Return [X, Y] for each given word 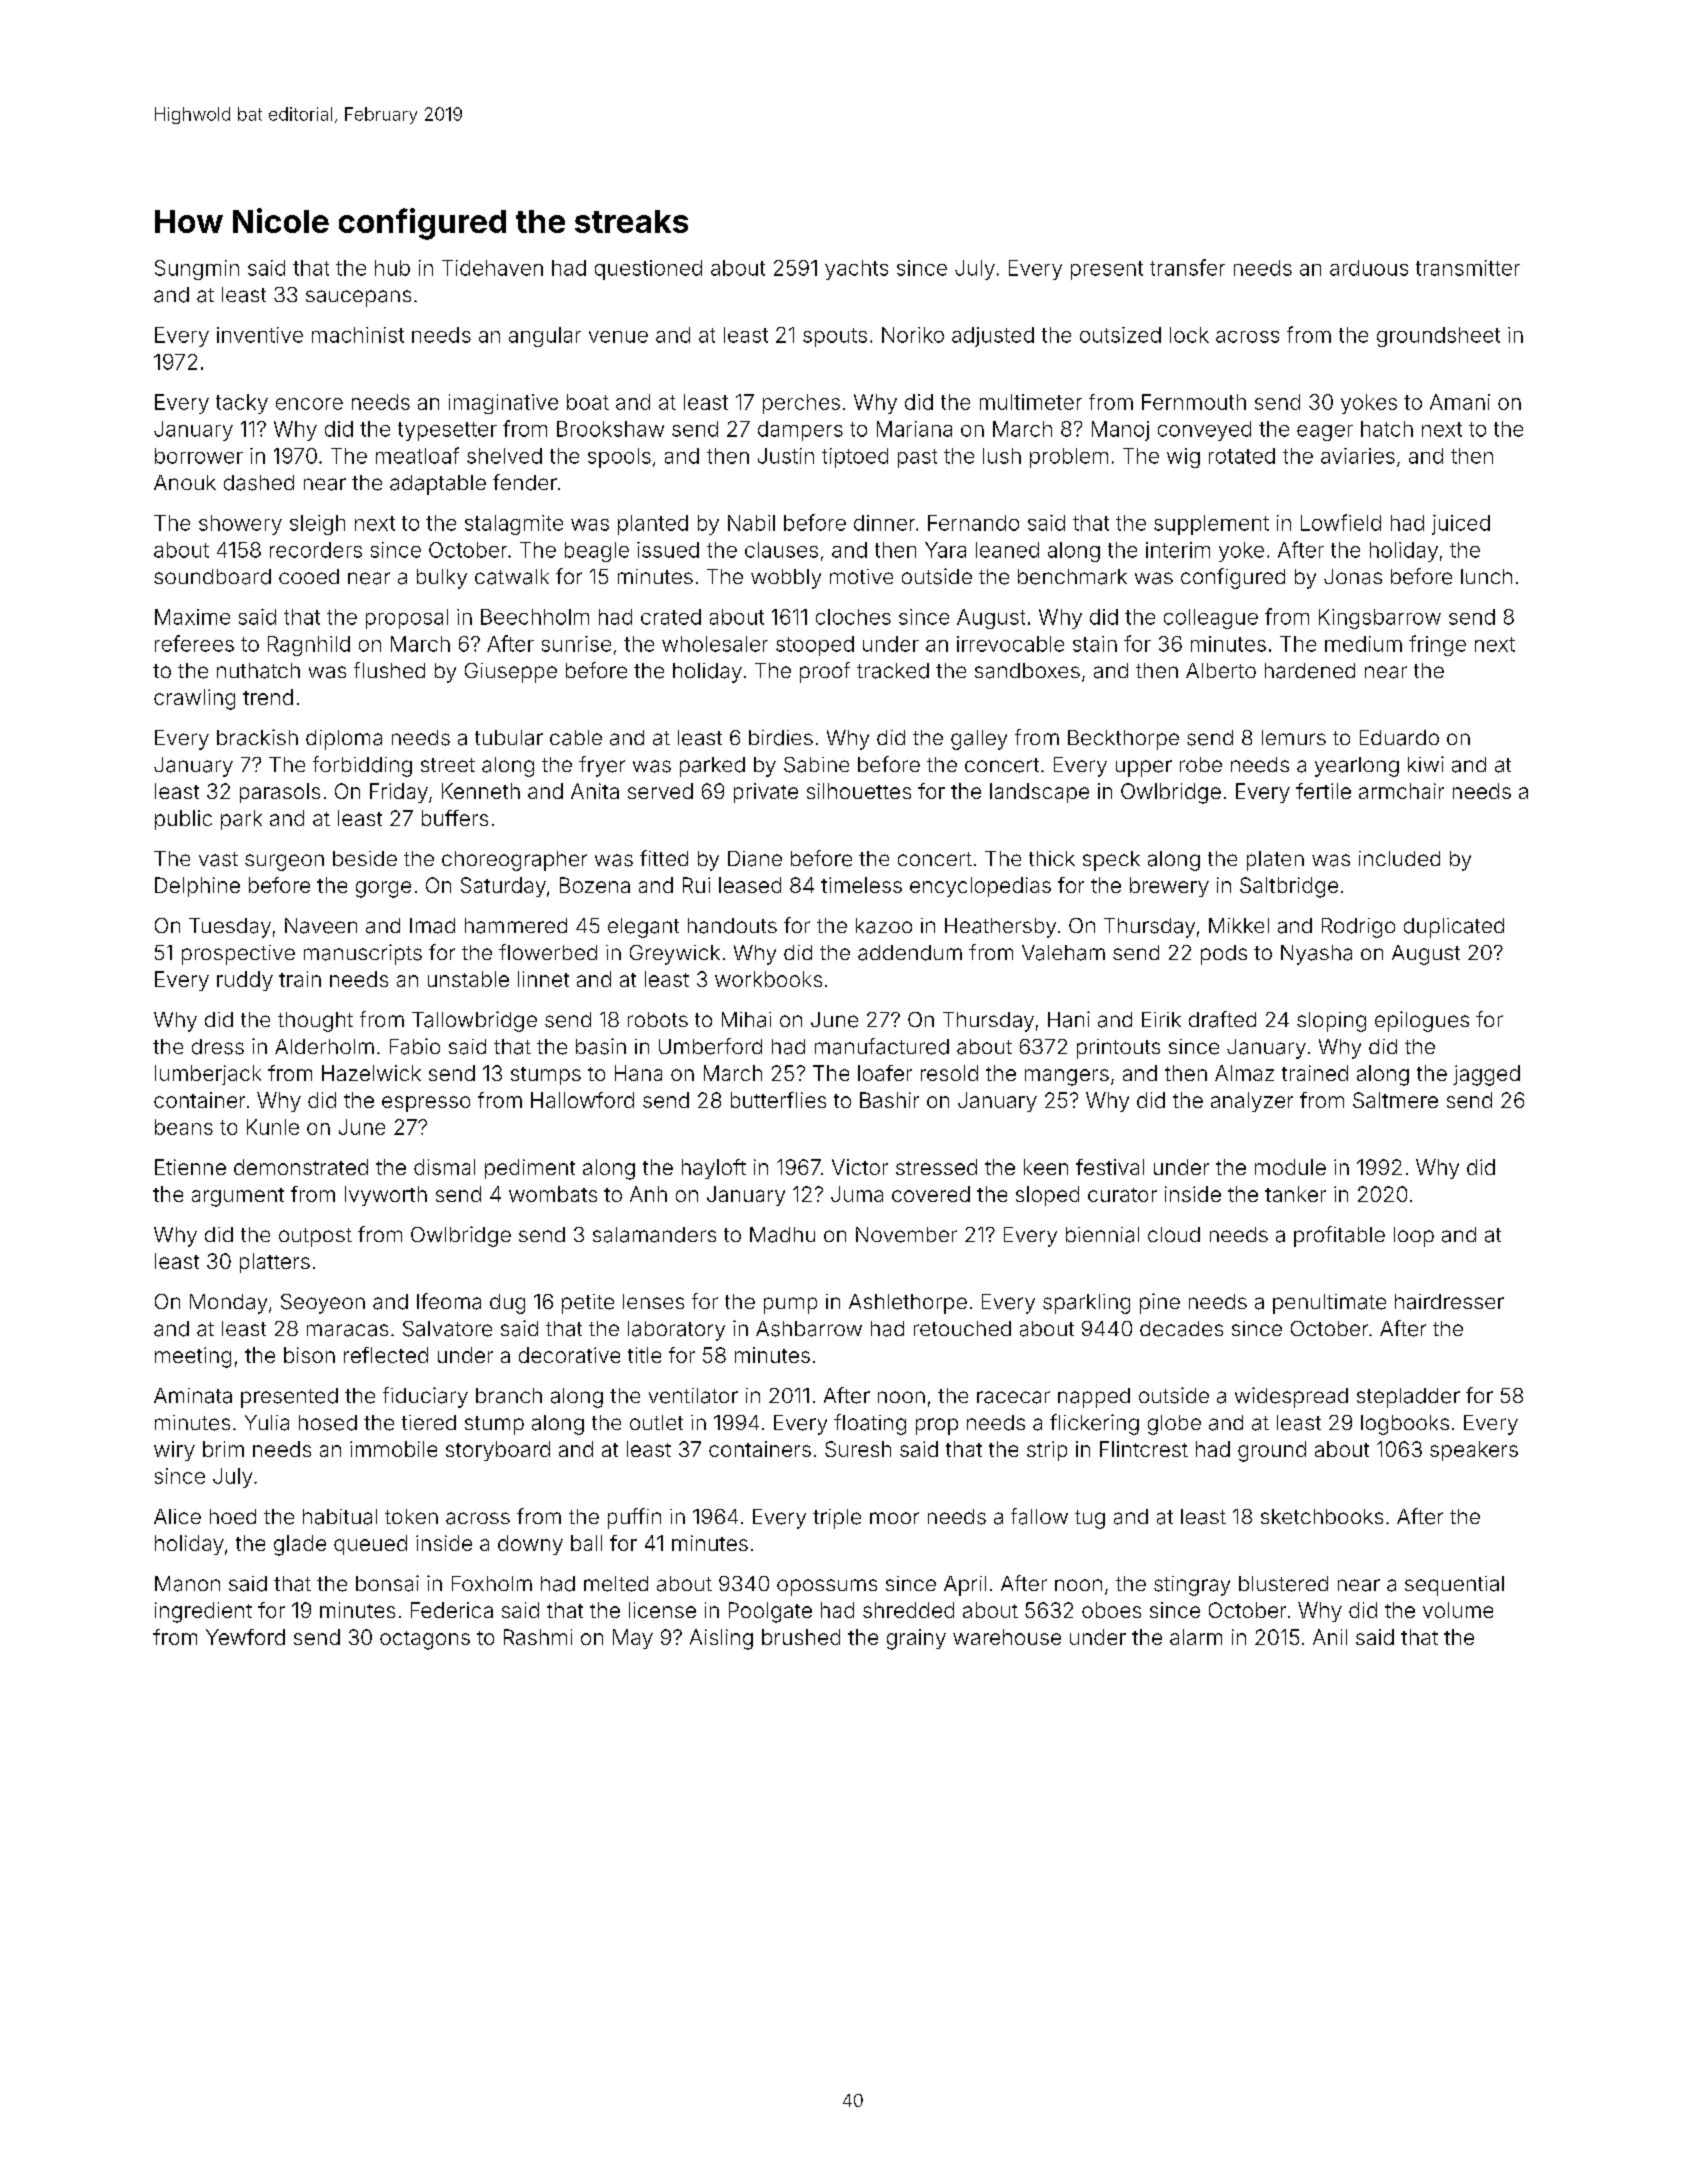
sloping [1331, 1022]
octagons [425, 1640]
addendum [910, 953]
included [1399, 859]
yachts [856, 270]
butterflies [778, 1100]
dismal [444, 1167]
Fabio [415, 1046]
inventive [260, 335]
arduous [1369, 268]
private [766, 793]
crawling [194, 699]
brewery [1169, 887]
